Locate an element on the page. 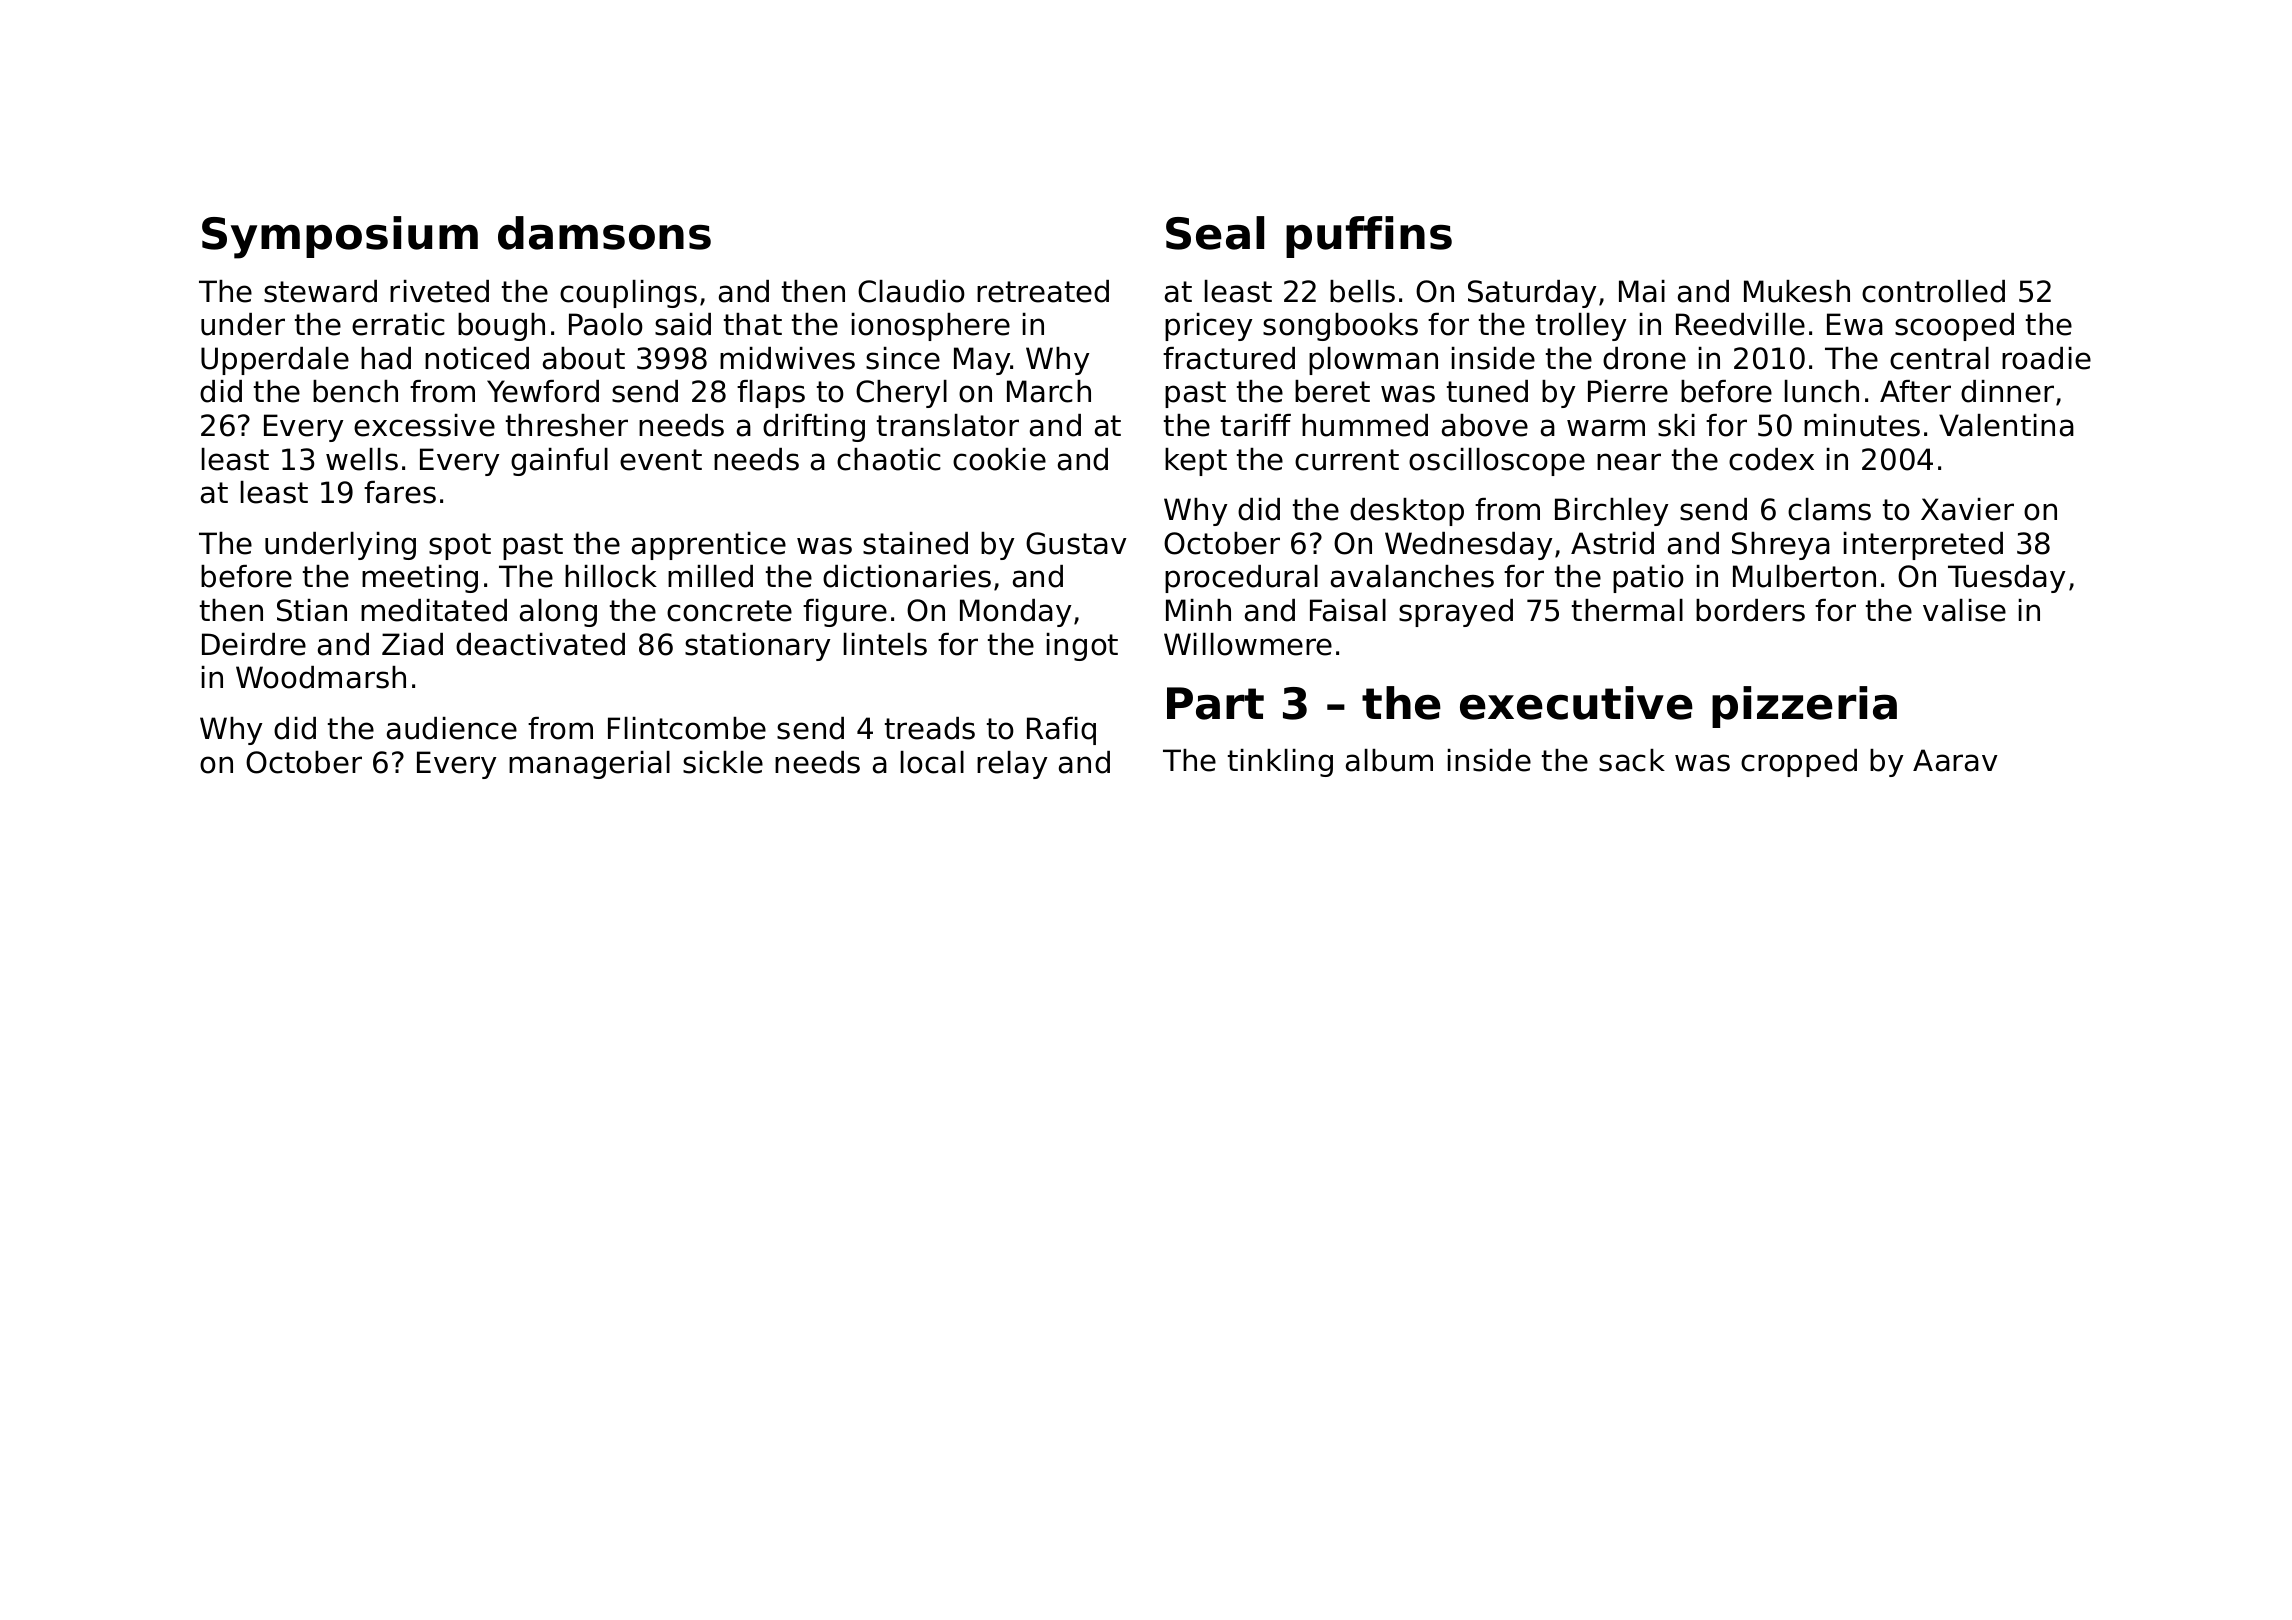 The height and width of the image is (1620, 2292). chaotic is located at coordinates (889, 459).
